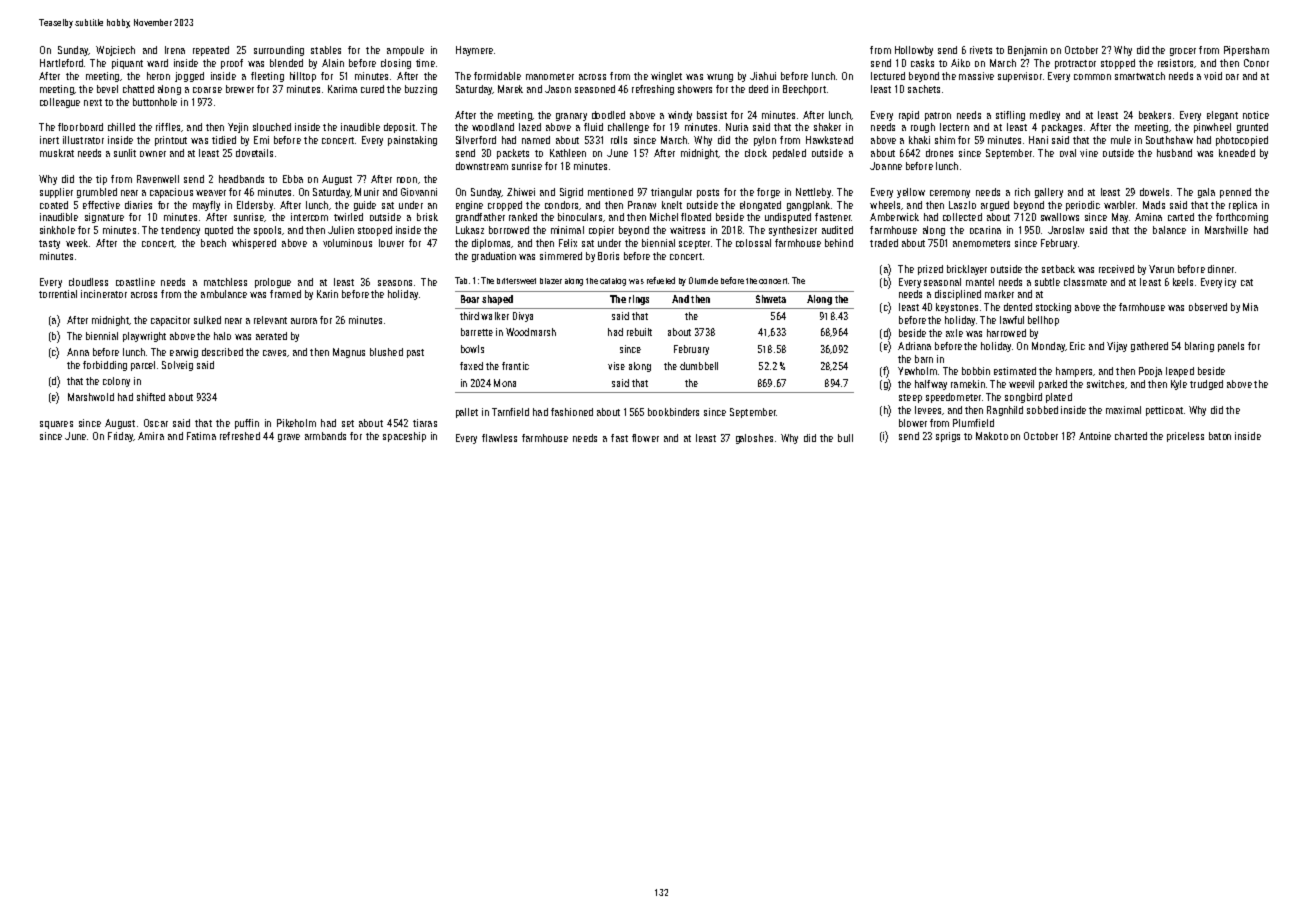 The height and width of the screenshot is (924, 1308). Describe the element at coordinates (561, 256) in the screenshot. I see `simmered` at that location.
